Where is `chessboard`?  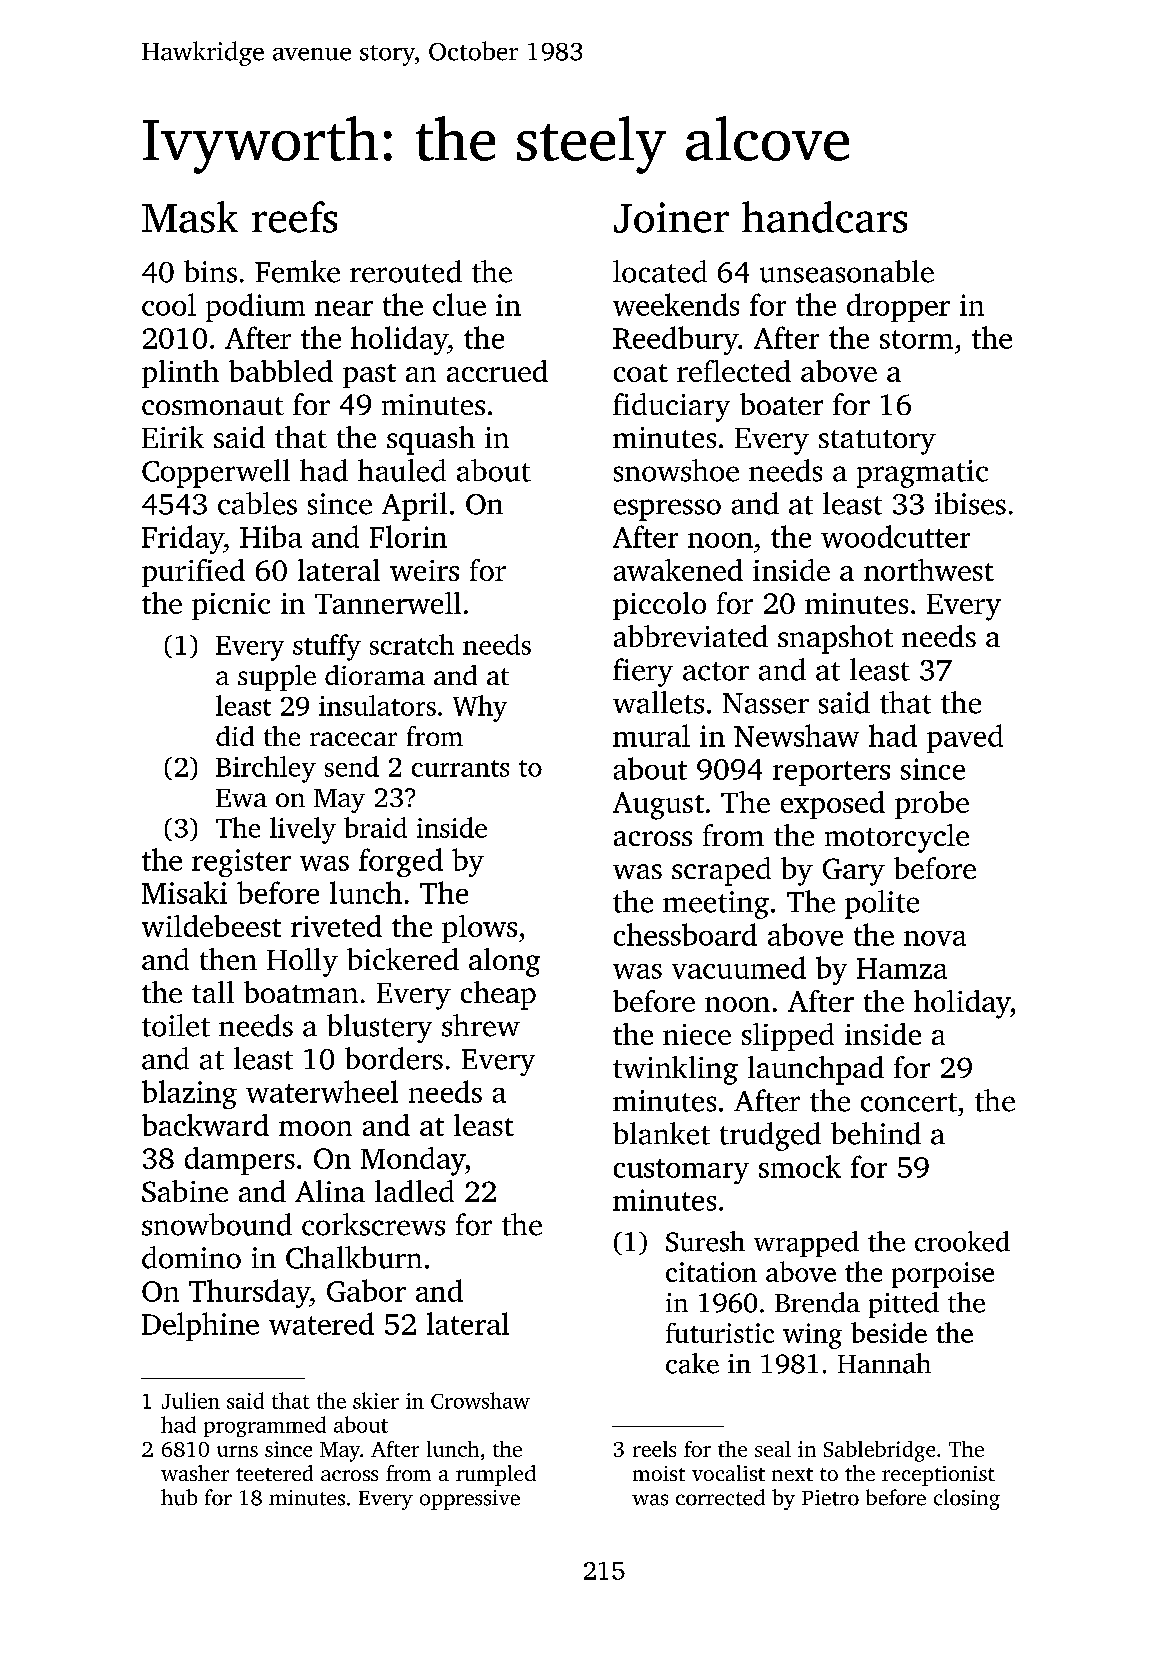
chessboard is located at coordinates (685, 934).
